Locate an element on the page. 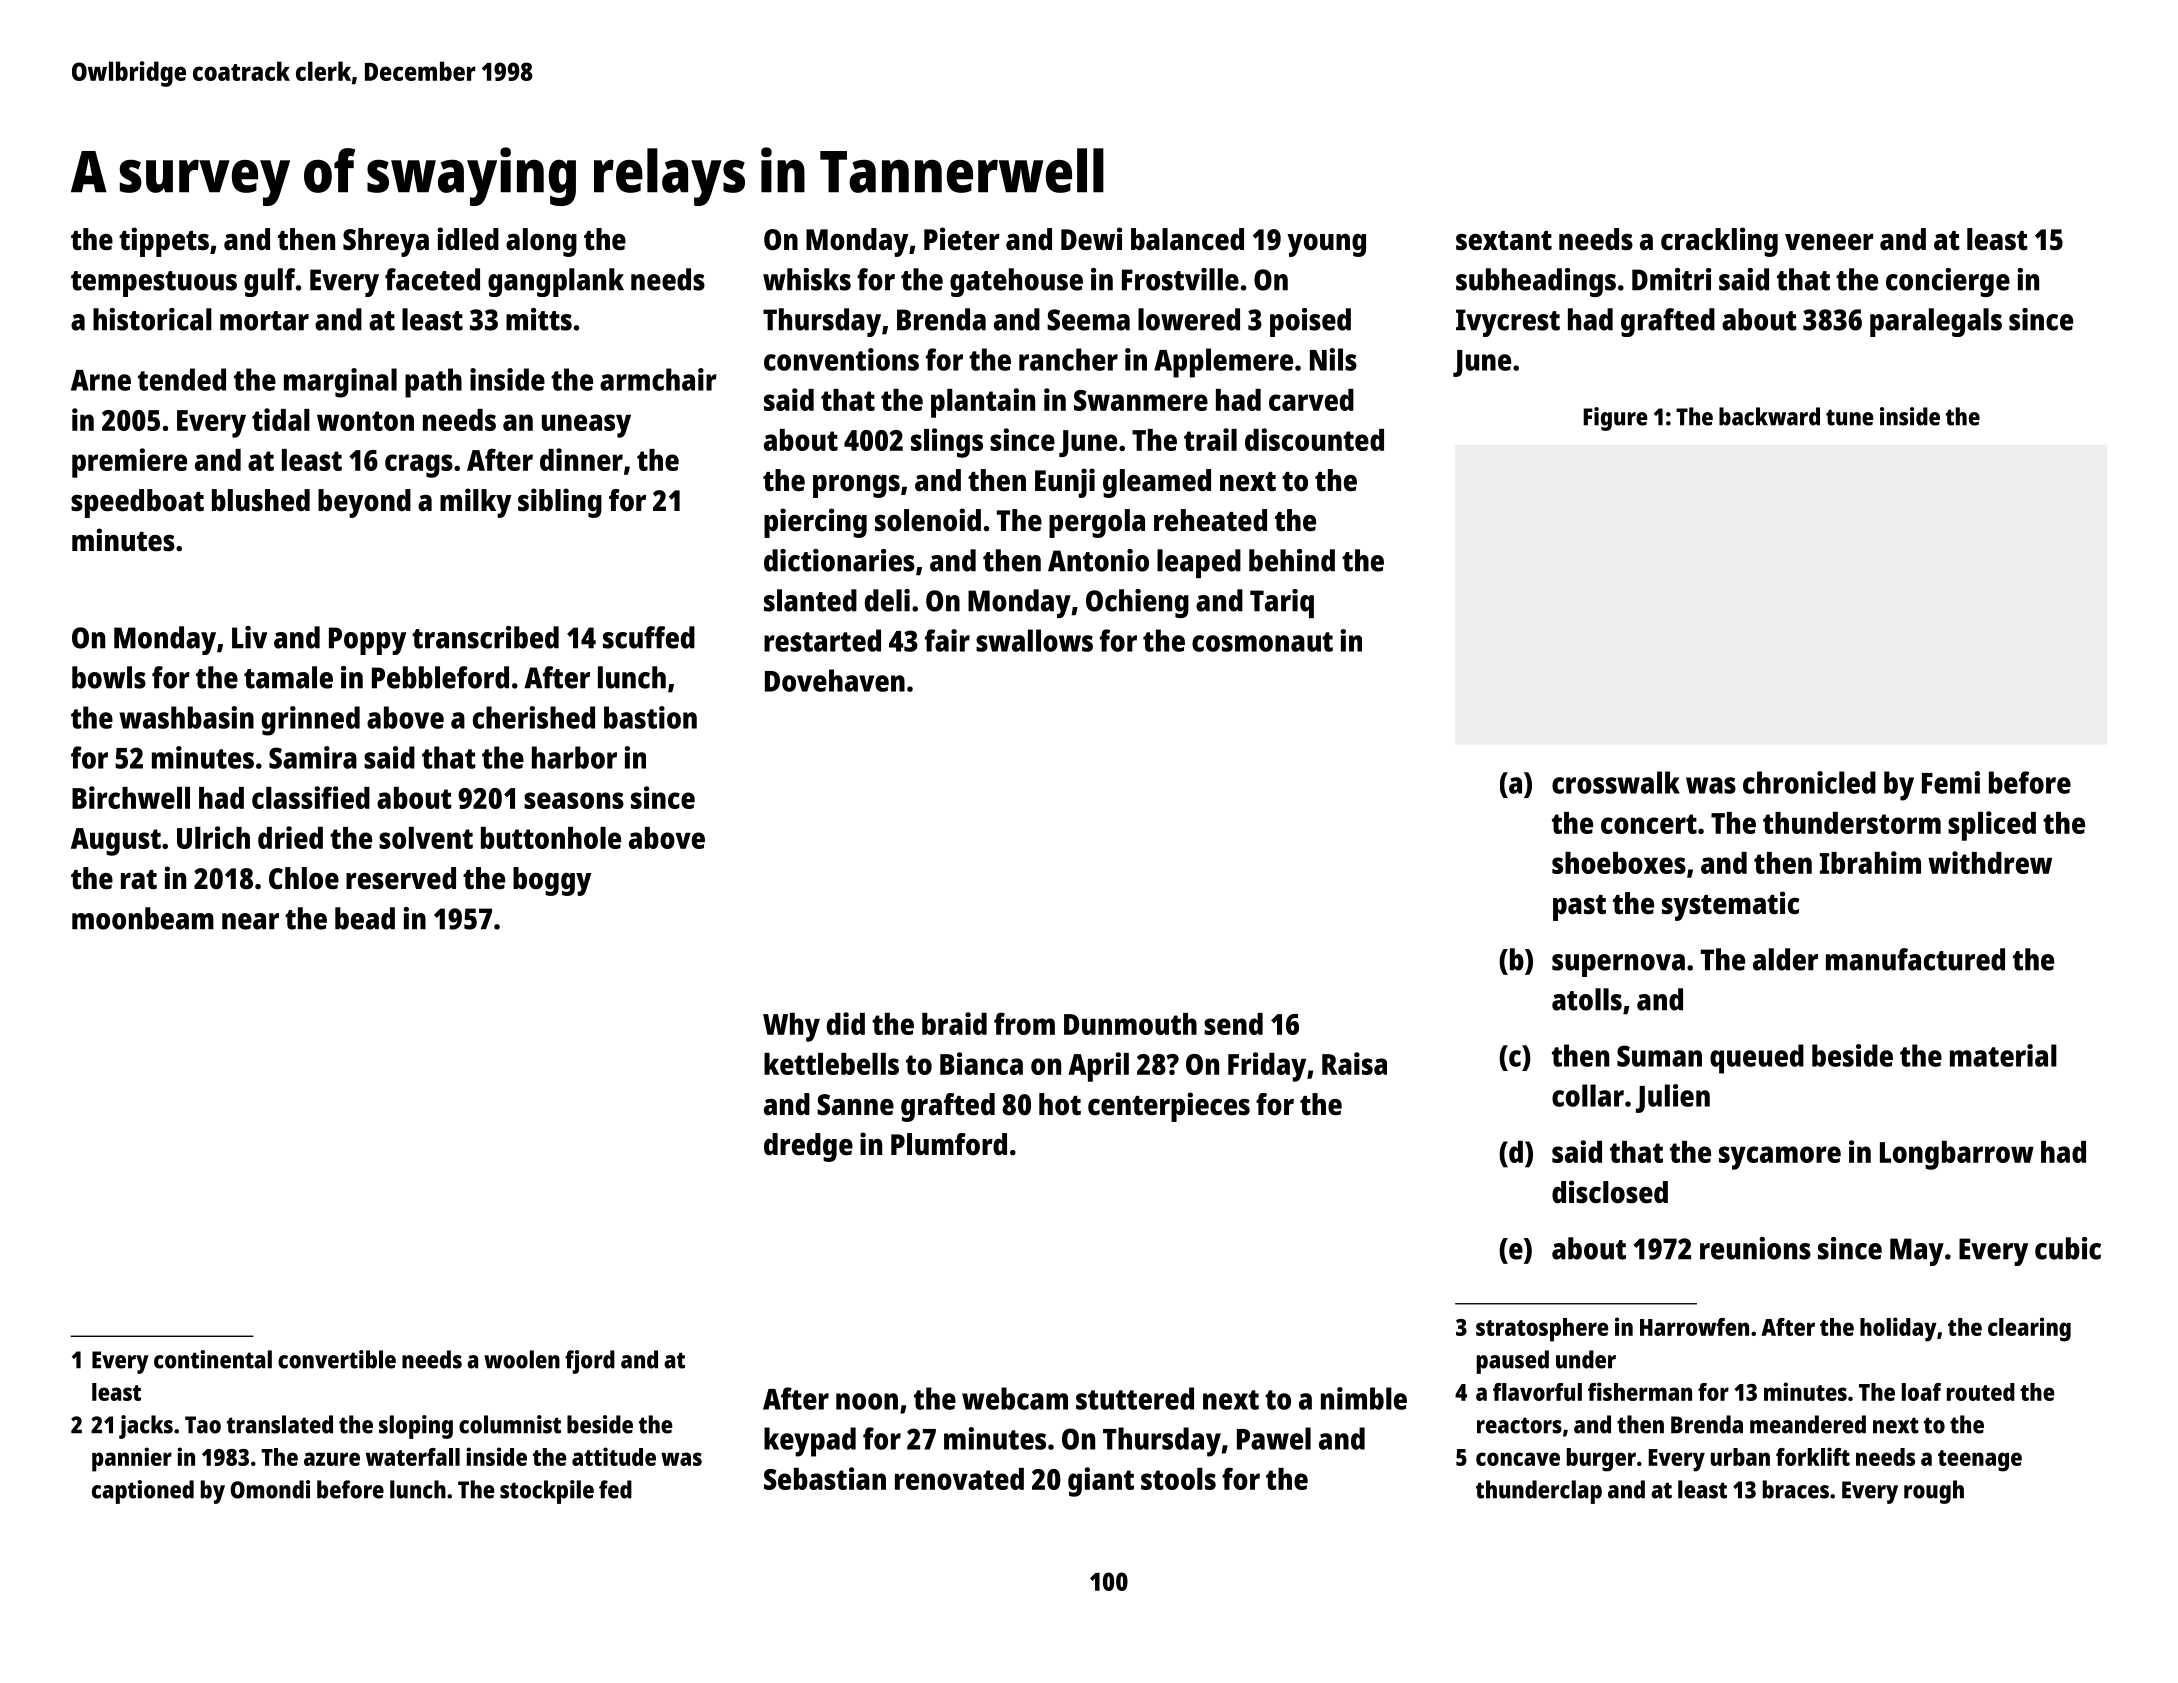  alder is located at coordinates (1785, 959).
